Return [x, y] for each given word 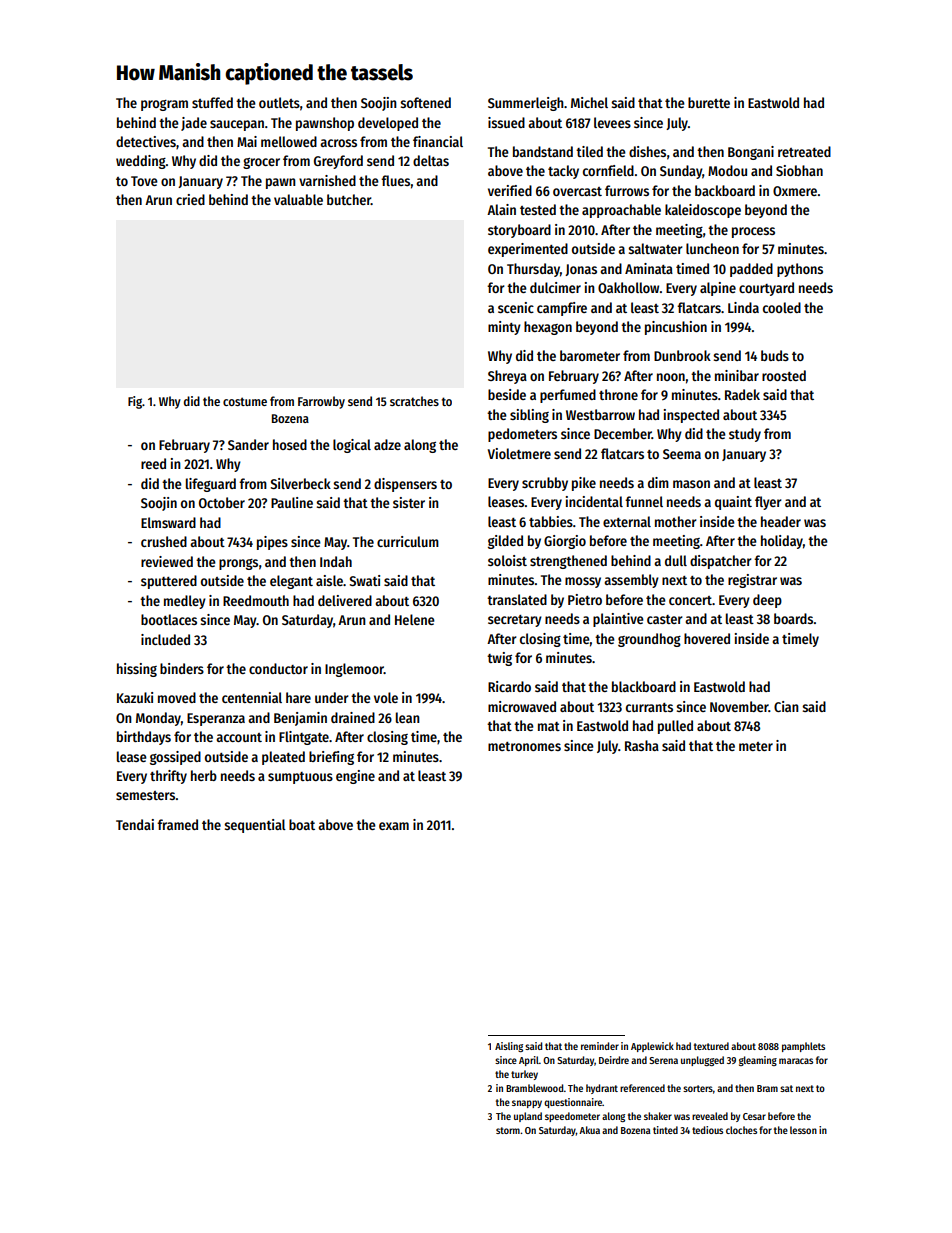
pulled [675, 727]
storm [508, 1130]
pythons [800, 270]
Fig [135, 402]
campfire [562, 309]
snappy [527, 1104]
